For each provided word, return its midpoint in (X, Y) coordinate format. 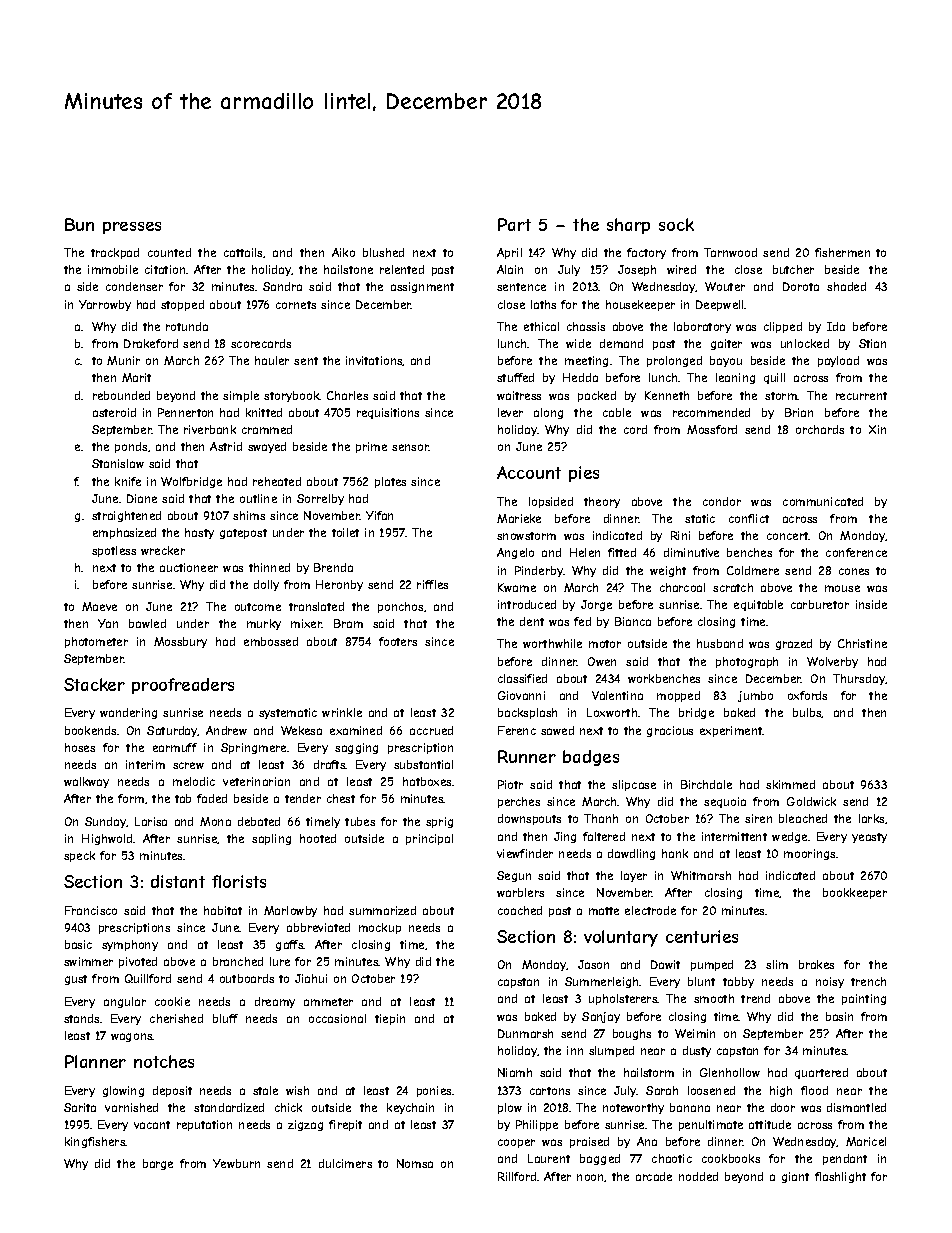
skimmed (790, 784)
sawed (557, 730)
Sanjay (601, 1017)
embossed (271, 641)
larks (871, 818)
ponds (131, 447)
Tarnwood (730, 252)
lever (510, 412)
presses (132, 228)
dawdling (631, 854)
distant (178, 881)
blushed (383, 252)
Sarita (80, 1107)
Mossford (712, 429)
